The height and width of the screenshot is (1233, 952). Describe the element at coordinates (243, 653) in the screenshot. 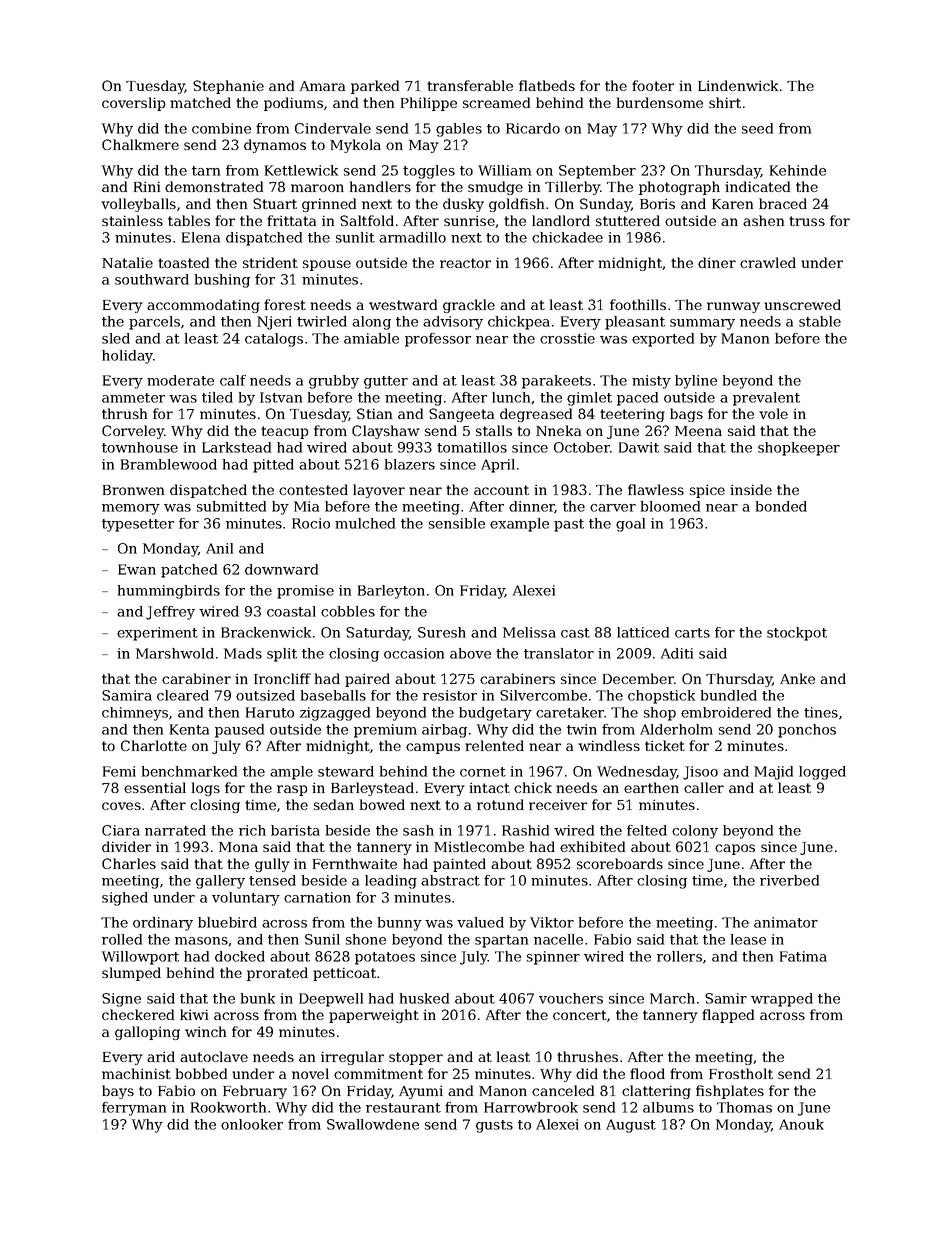

I see `Mads` at that location.
